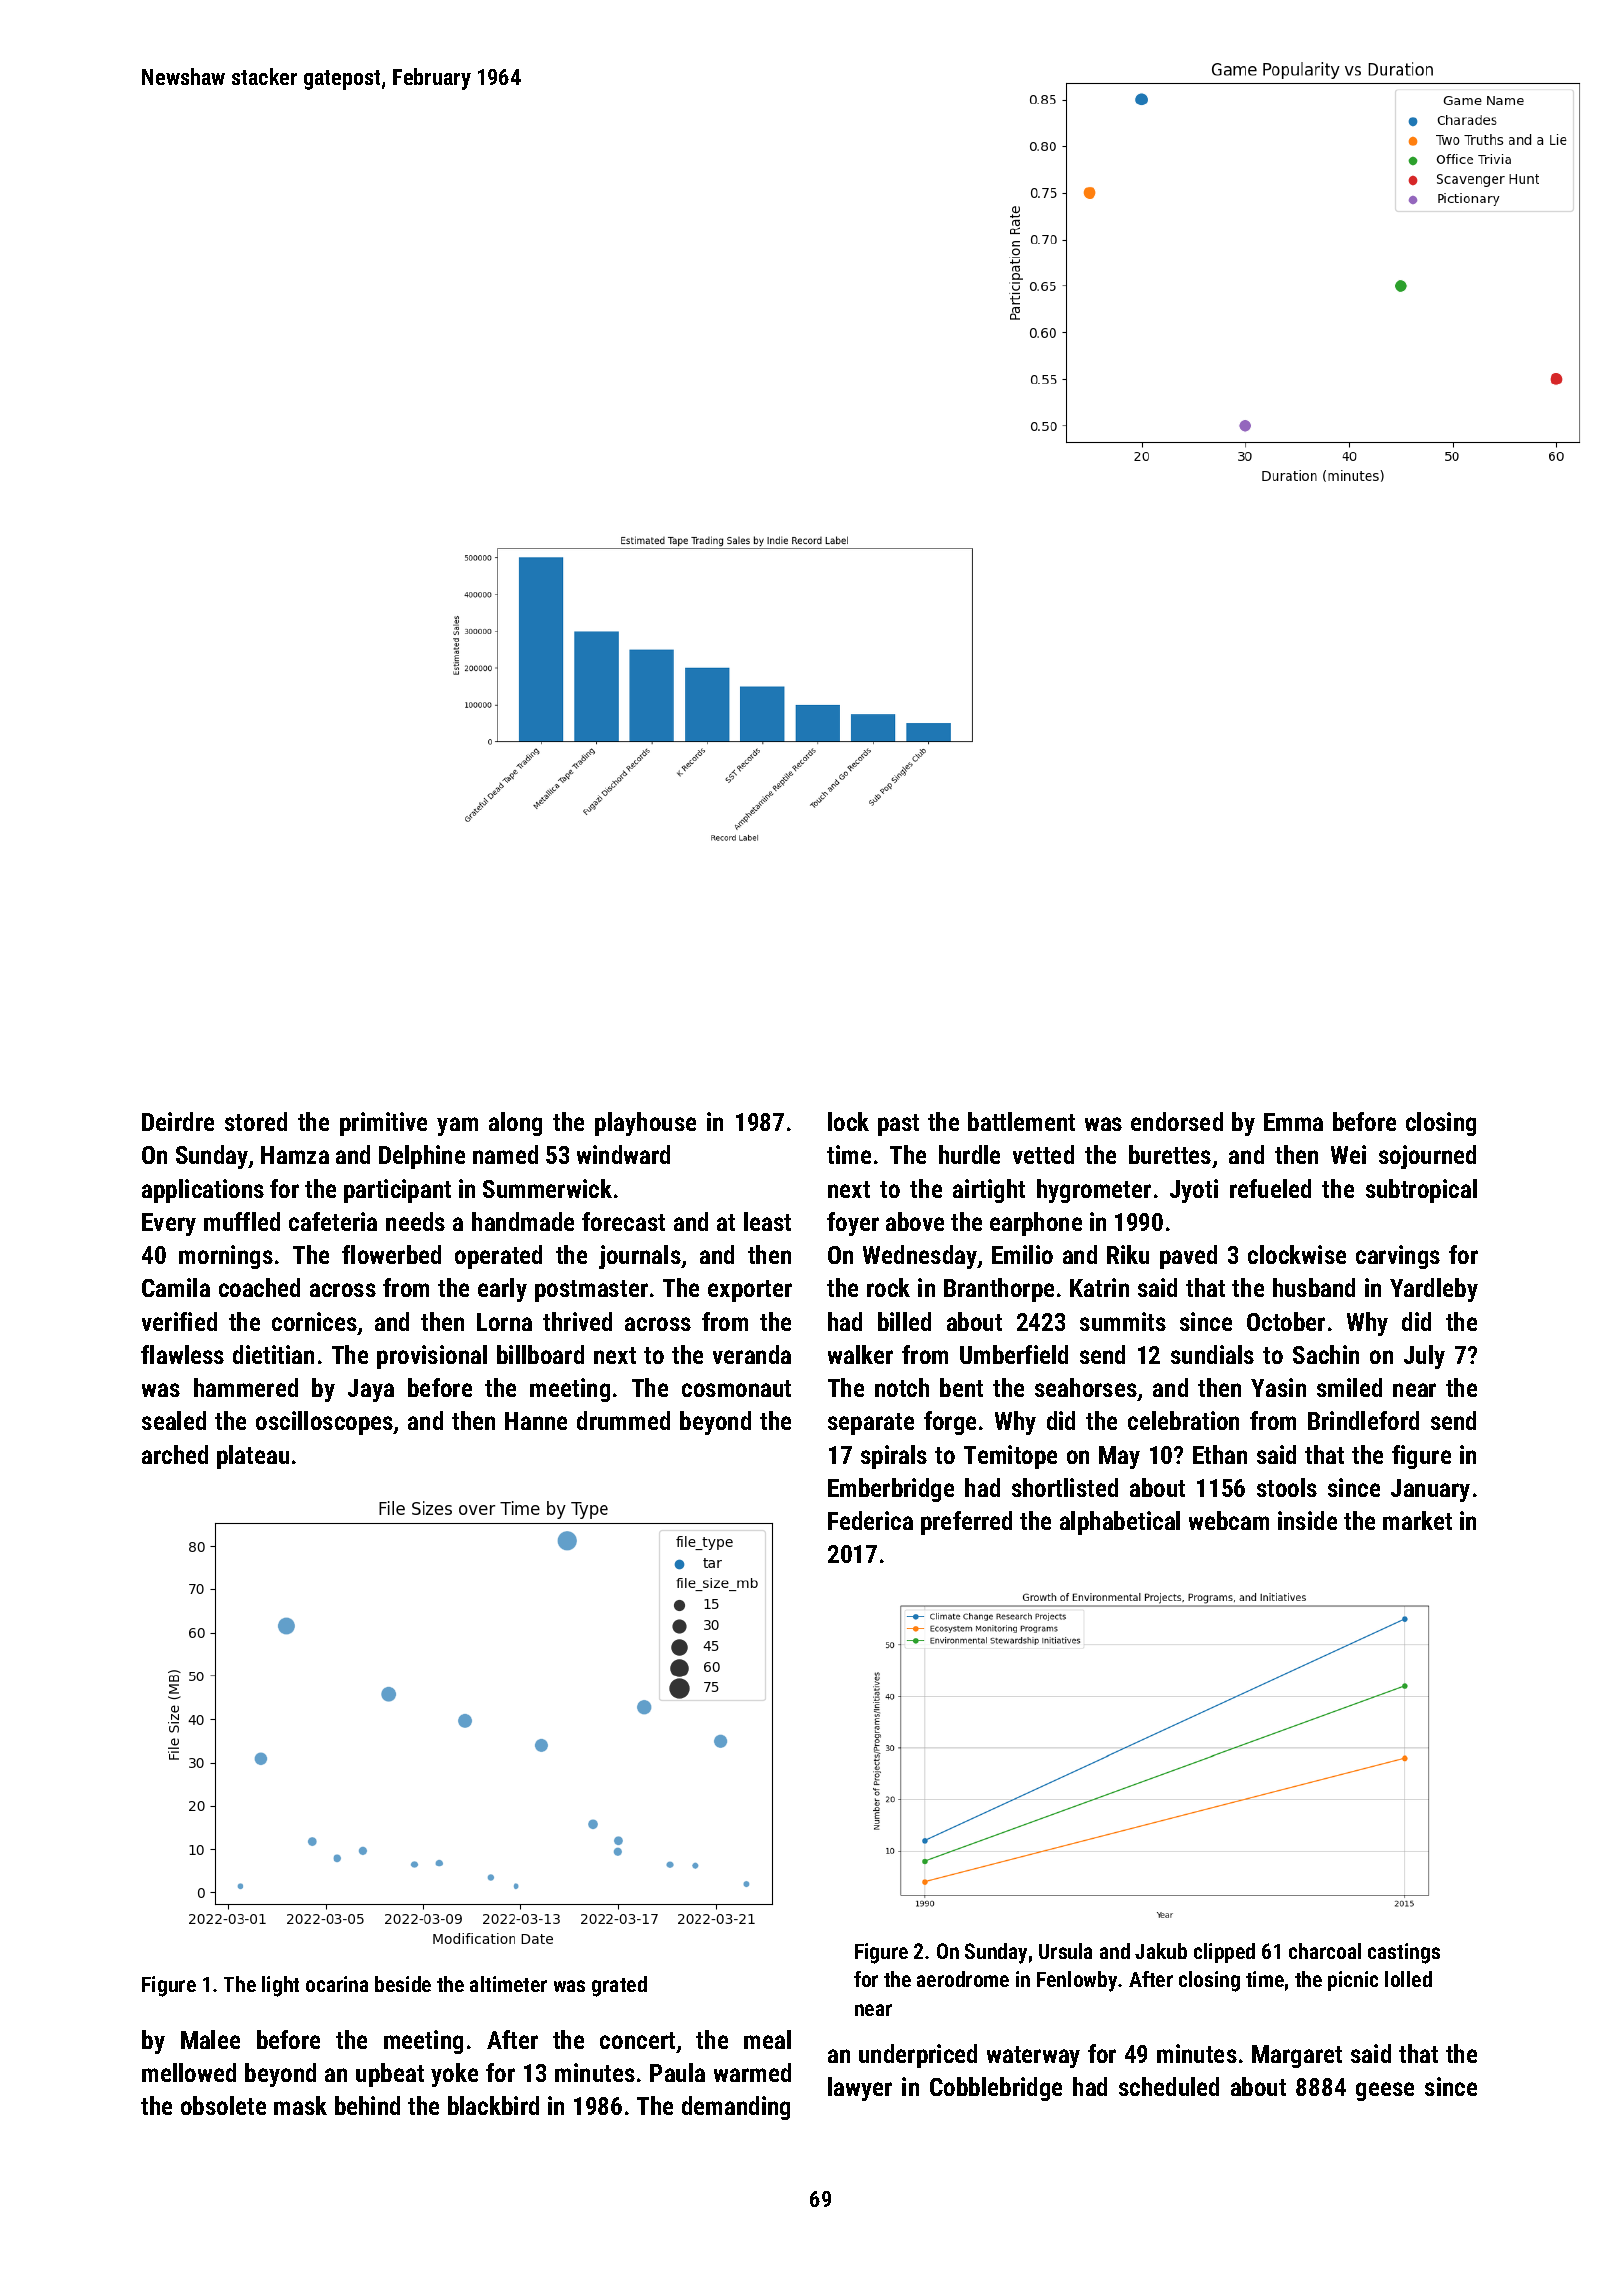 This image has height=2292, width=1620. Describe the element at coordinates (253, 1457) in the image. I see `plateau` at that location.
